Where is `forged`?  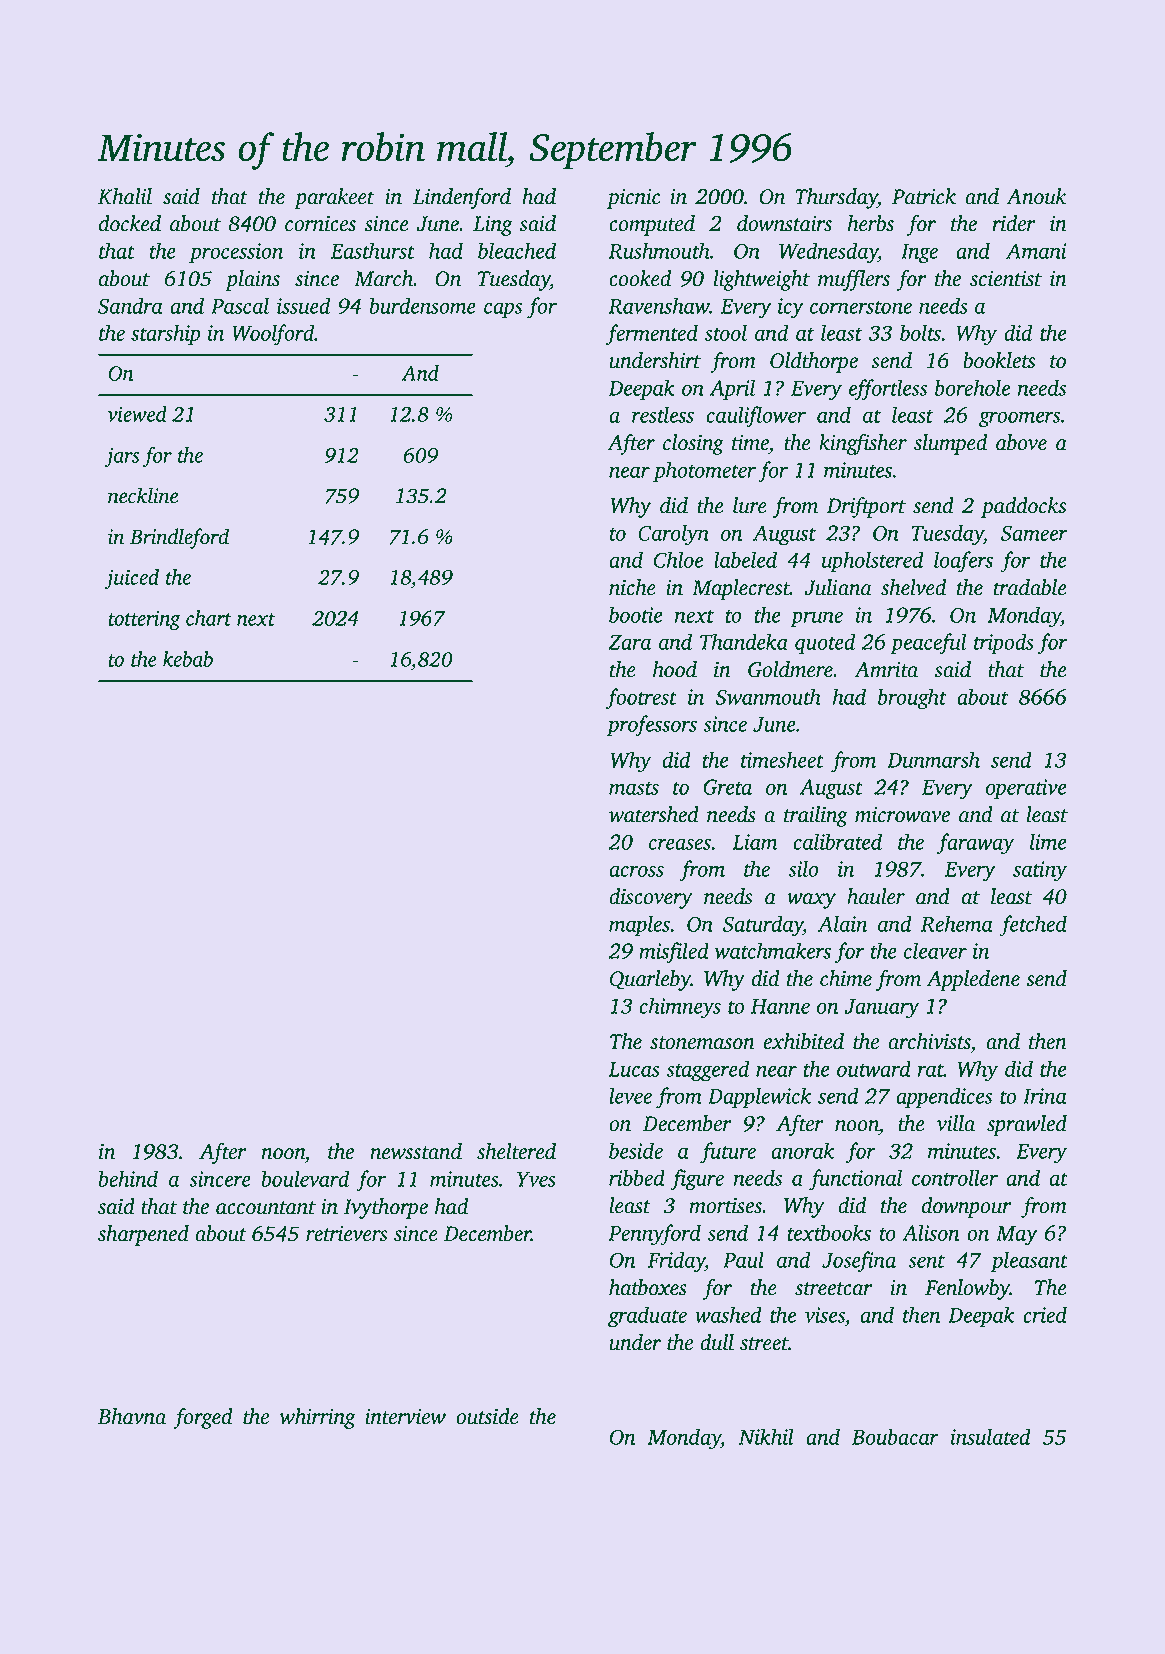 forged is located at coordinates (203, 1418).
